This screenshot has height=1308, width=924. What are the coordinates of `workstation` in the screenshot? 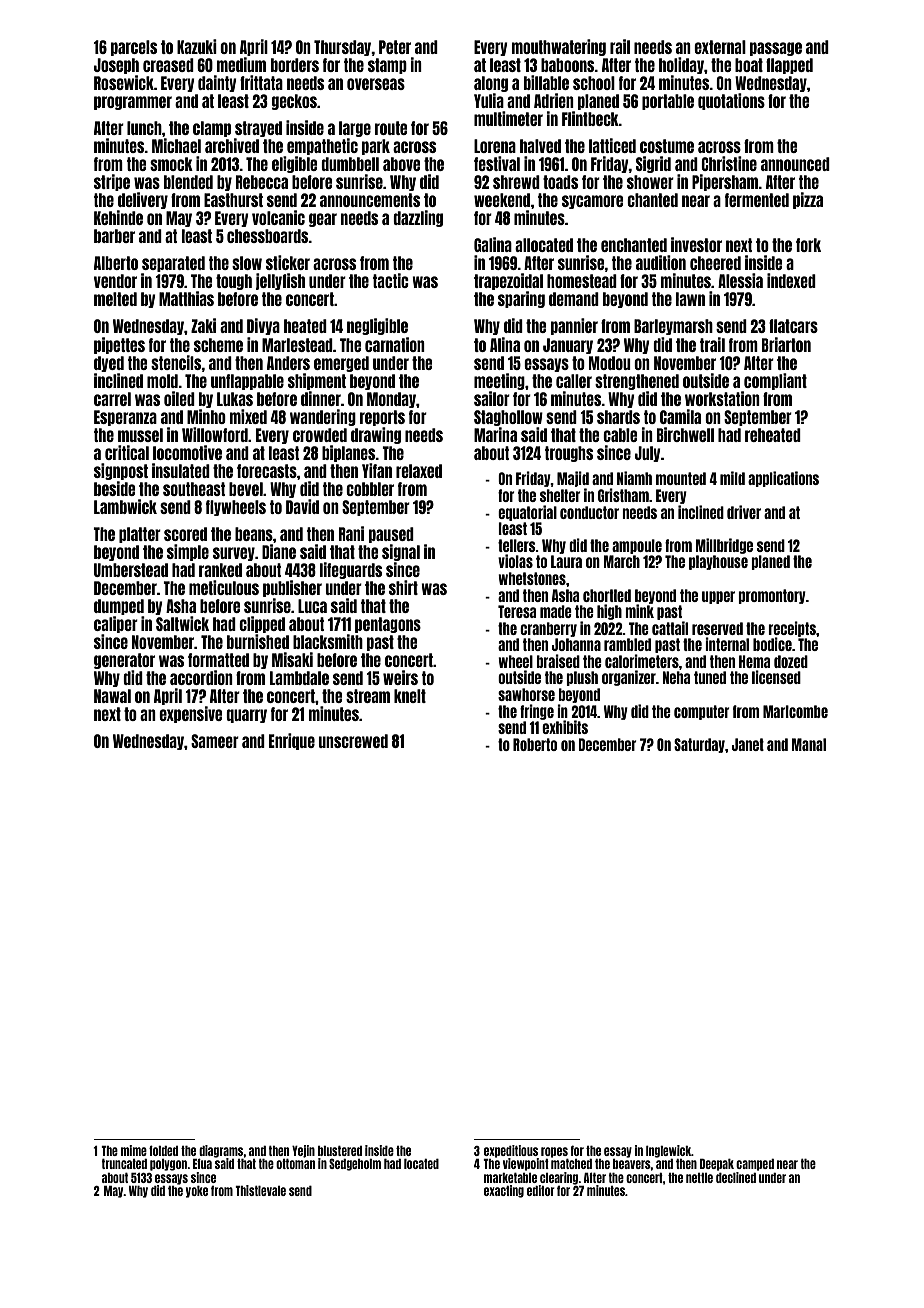 It's located at (722, 398).
